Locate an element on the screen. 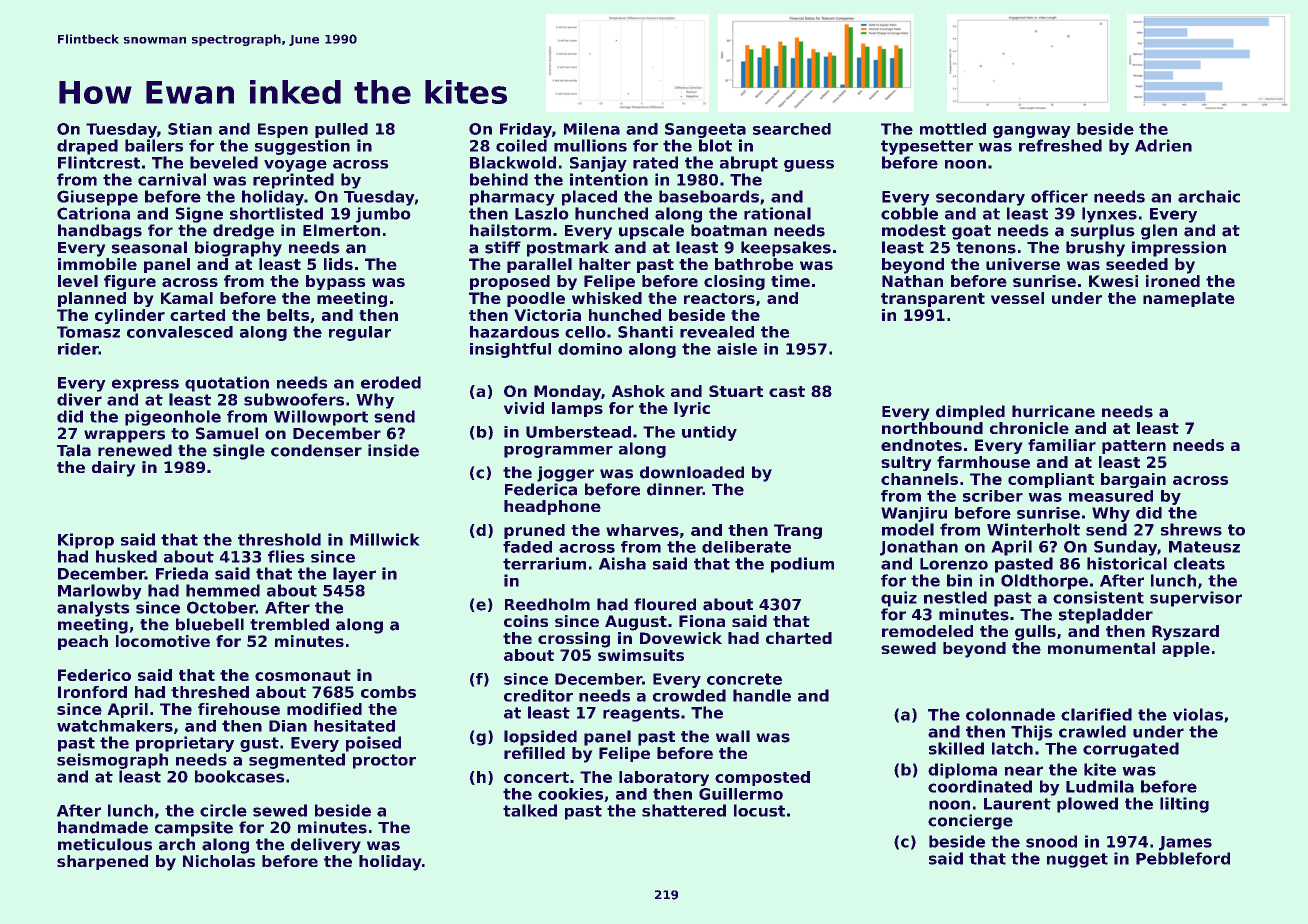 This screenshot has width=1308, height=924. sharpened is located at coordinates (102, 862).
